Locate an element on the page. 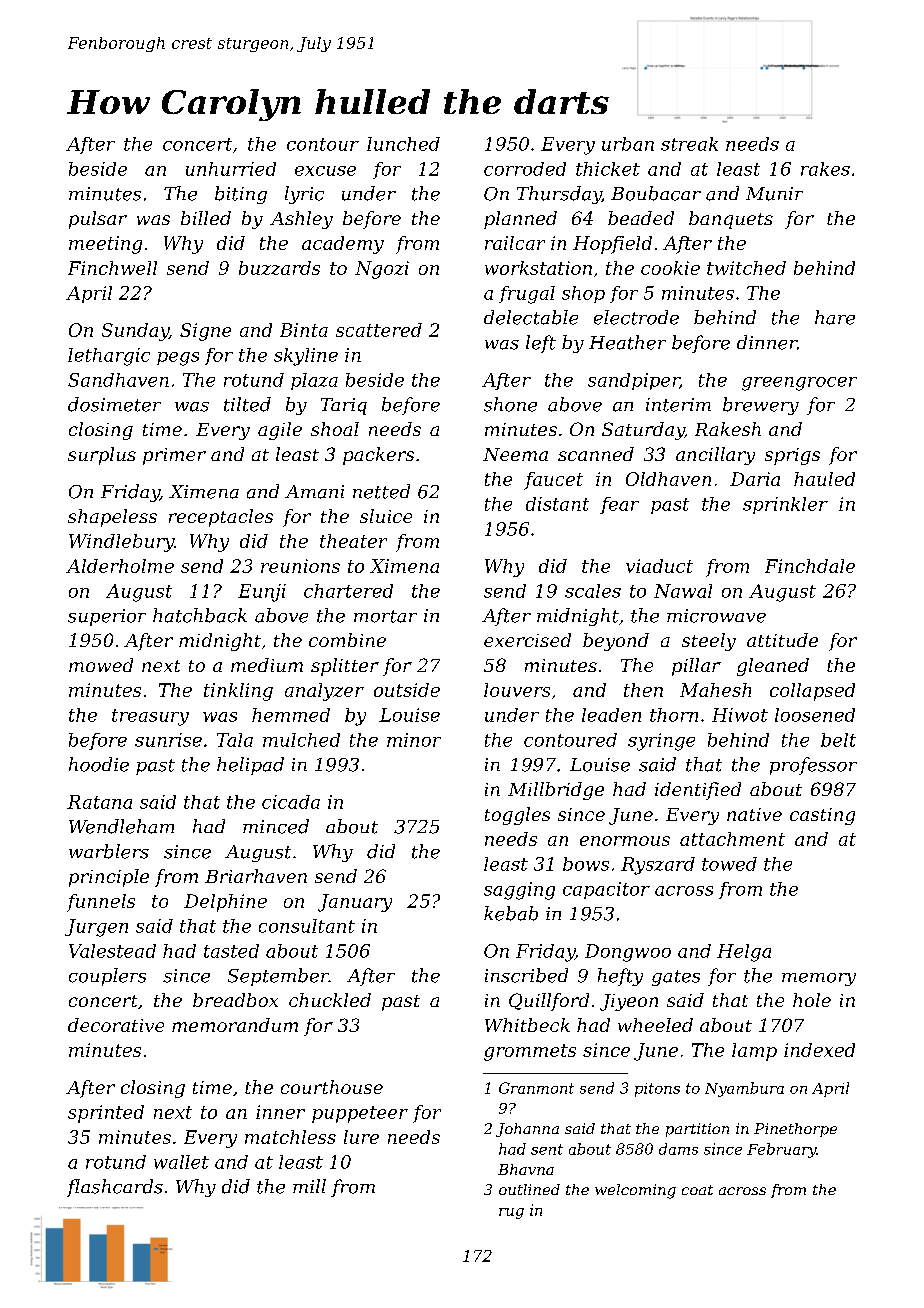 Image resolution: width=924 pixels, height=1308 pixels. flashcards is located at coordinates (115, 1188).
